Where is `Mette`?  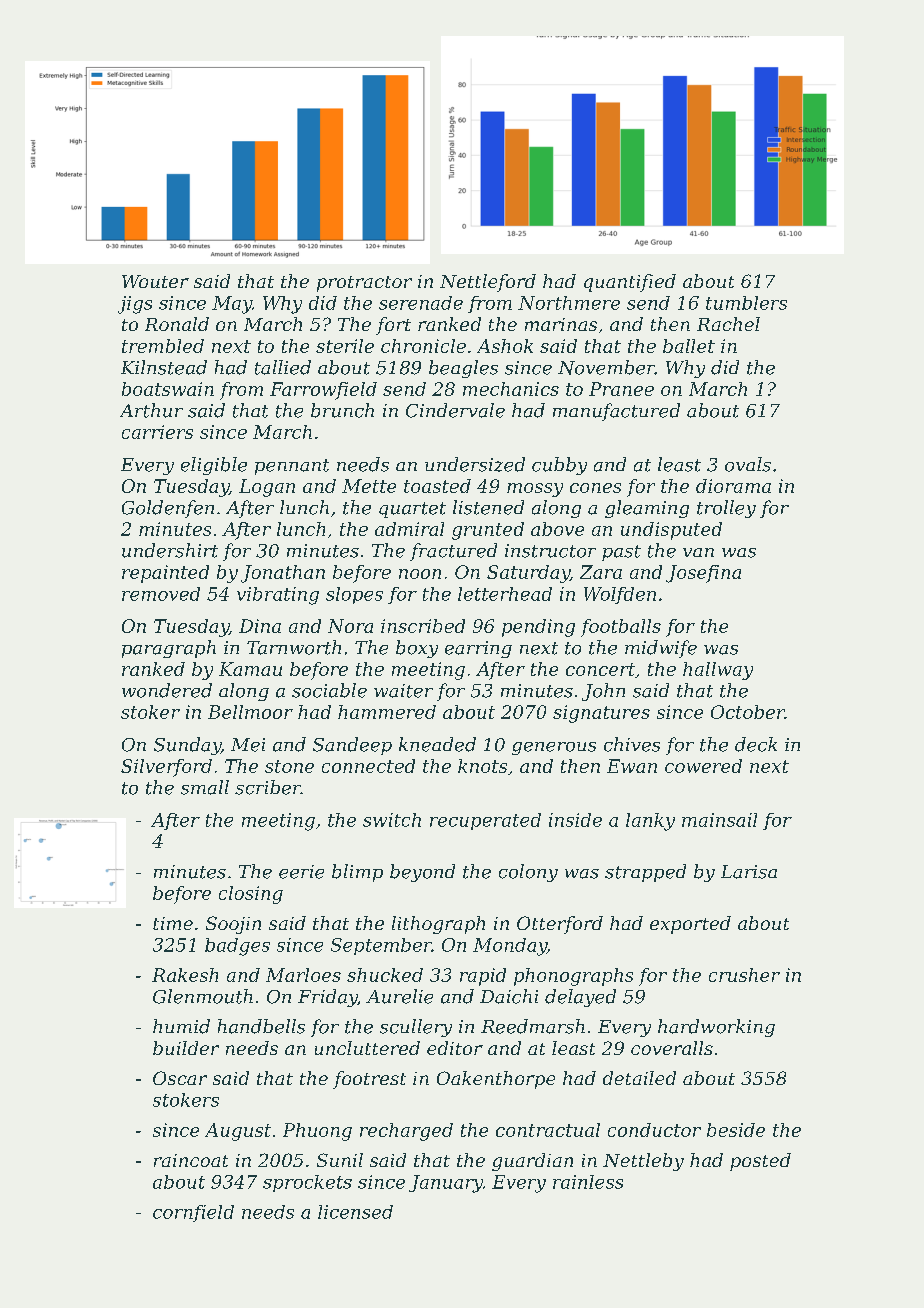 Mette is located at coordinates (369, 486).
